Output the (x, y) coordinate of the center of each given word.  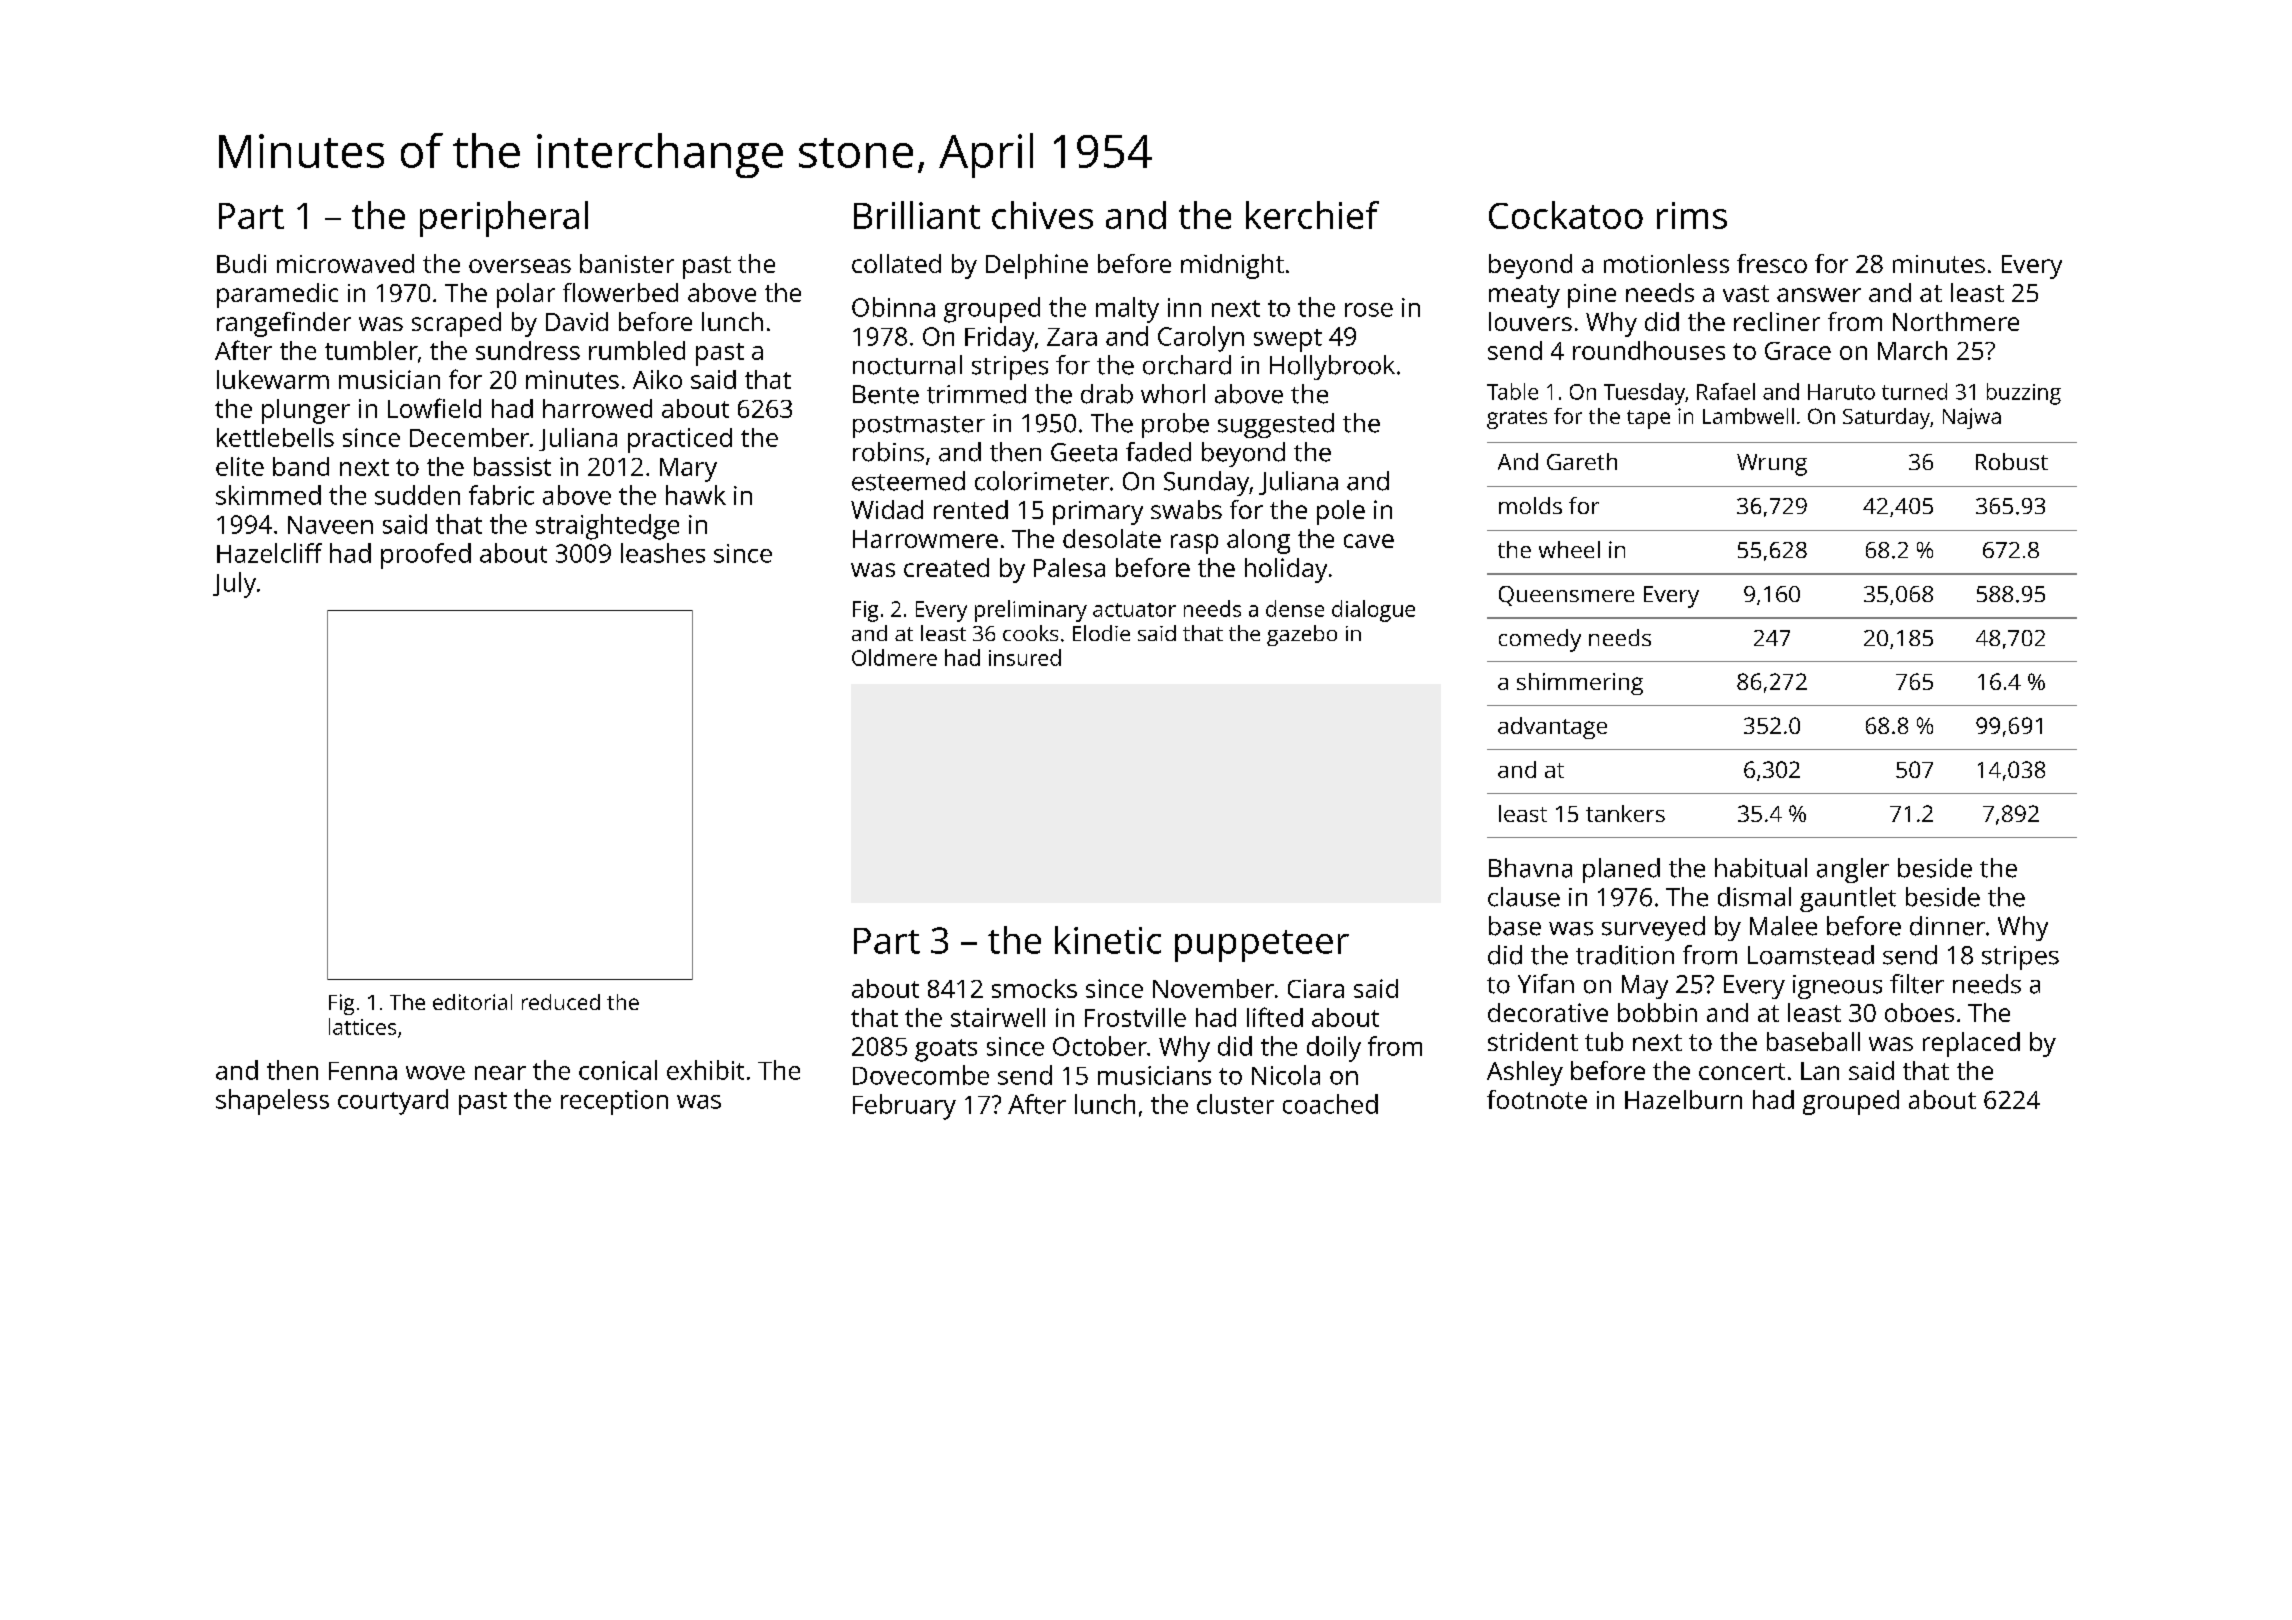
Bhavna (1530, 868)
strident (1533, 1041)
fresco (1772, 263)
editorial (472, 1002)
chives (1042, 215)
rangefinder (284, 324)
